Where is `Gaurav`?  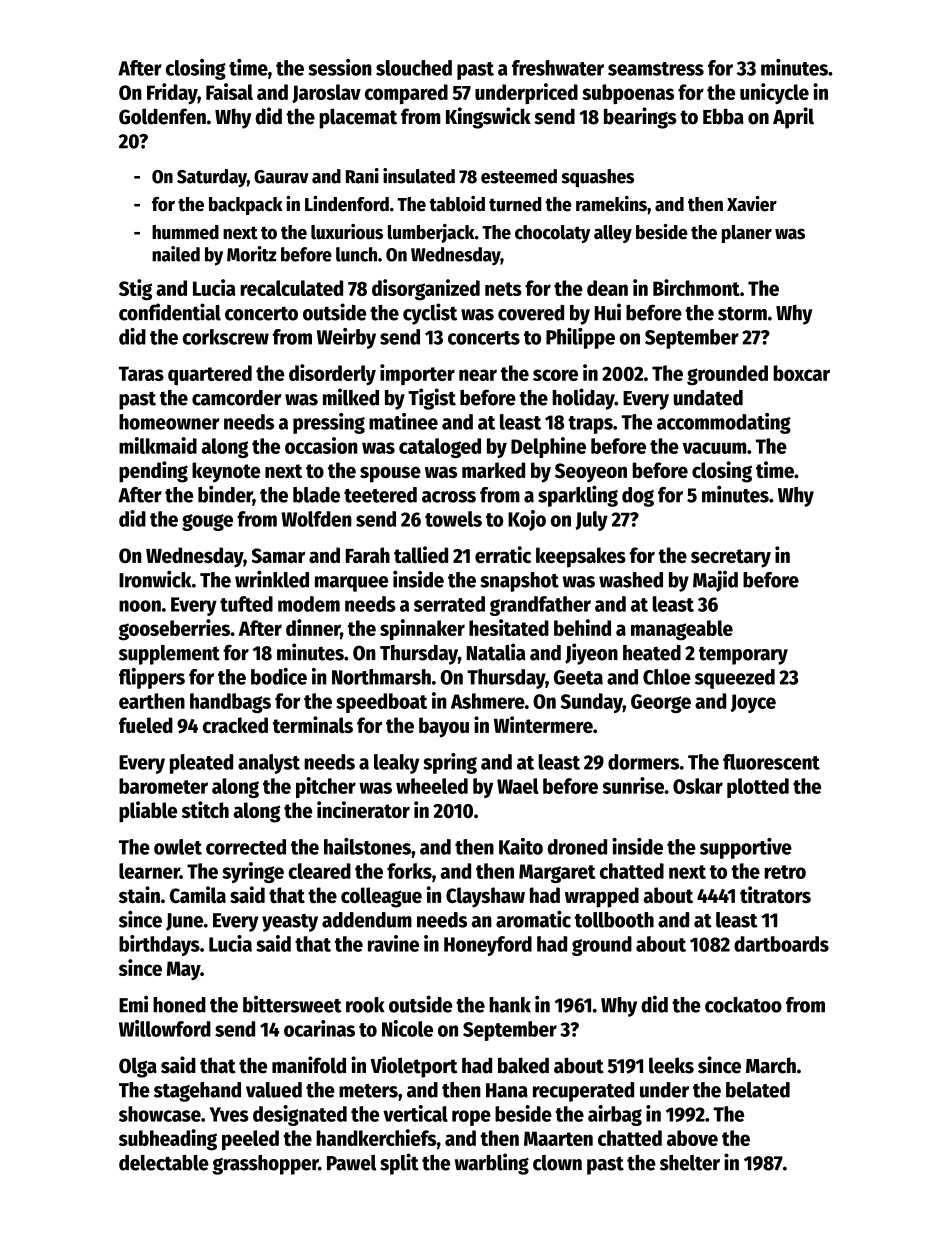
Gaurav is located at coordinates (281, 177).
